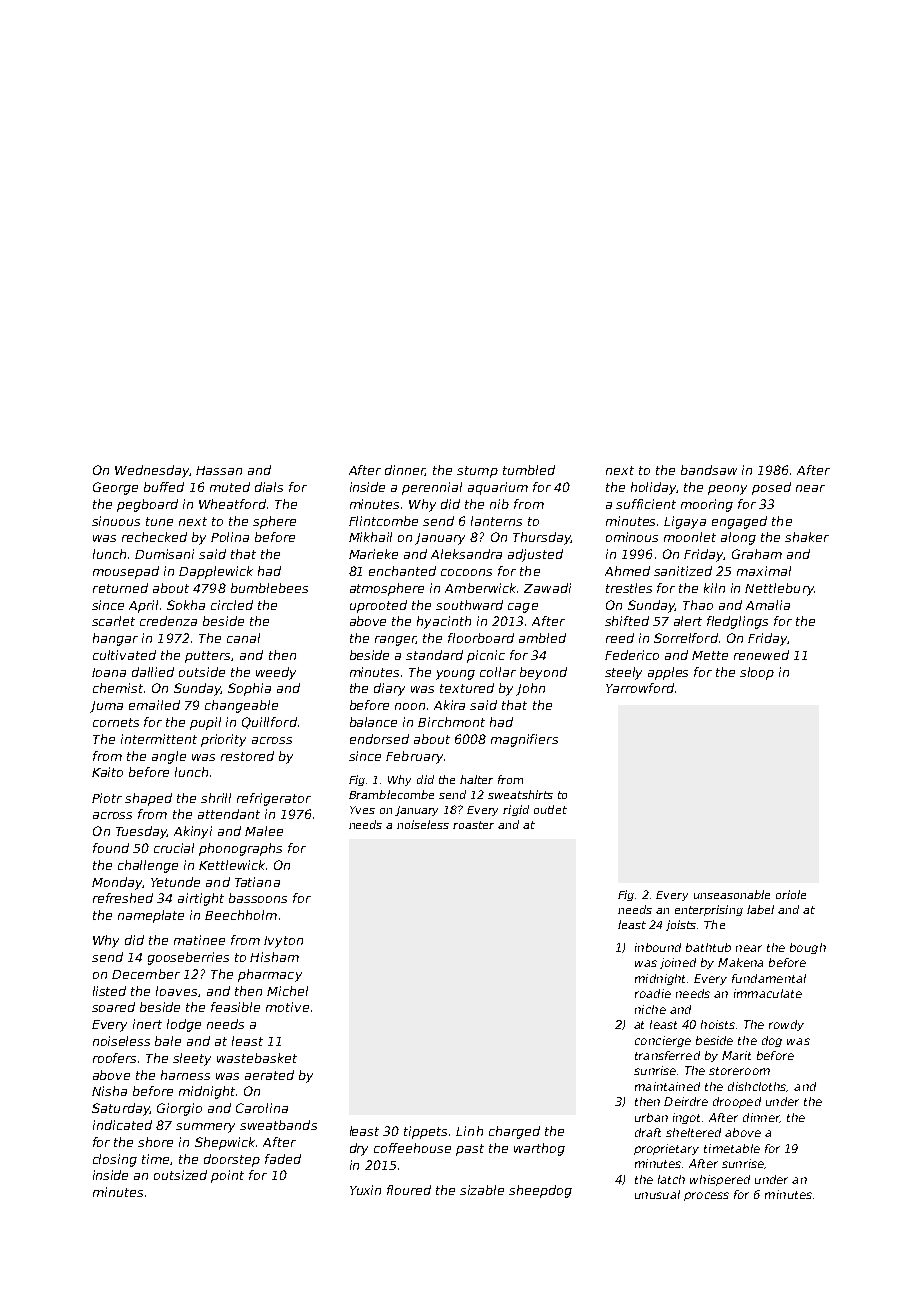 The height and width of the screenshot is (1308, 924). I want to click on oriole, so click(791, 894).
